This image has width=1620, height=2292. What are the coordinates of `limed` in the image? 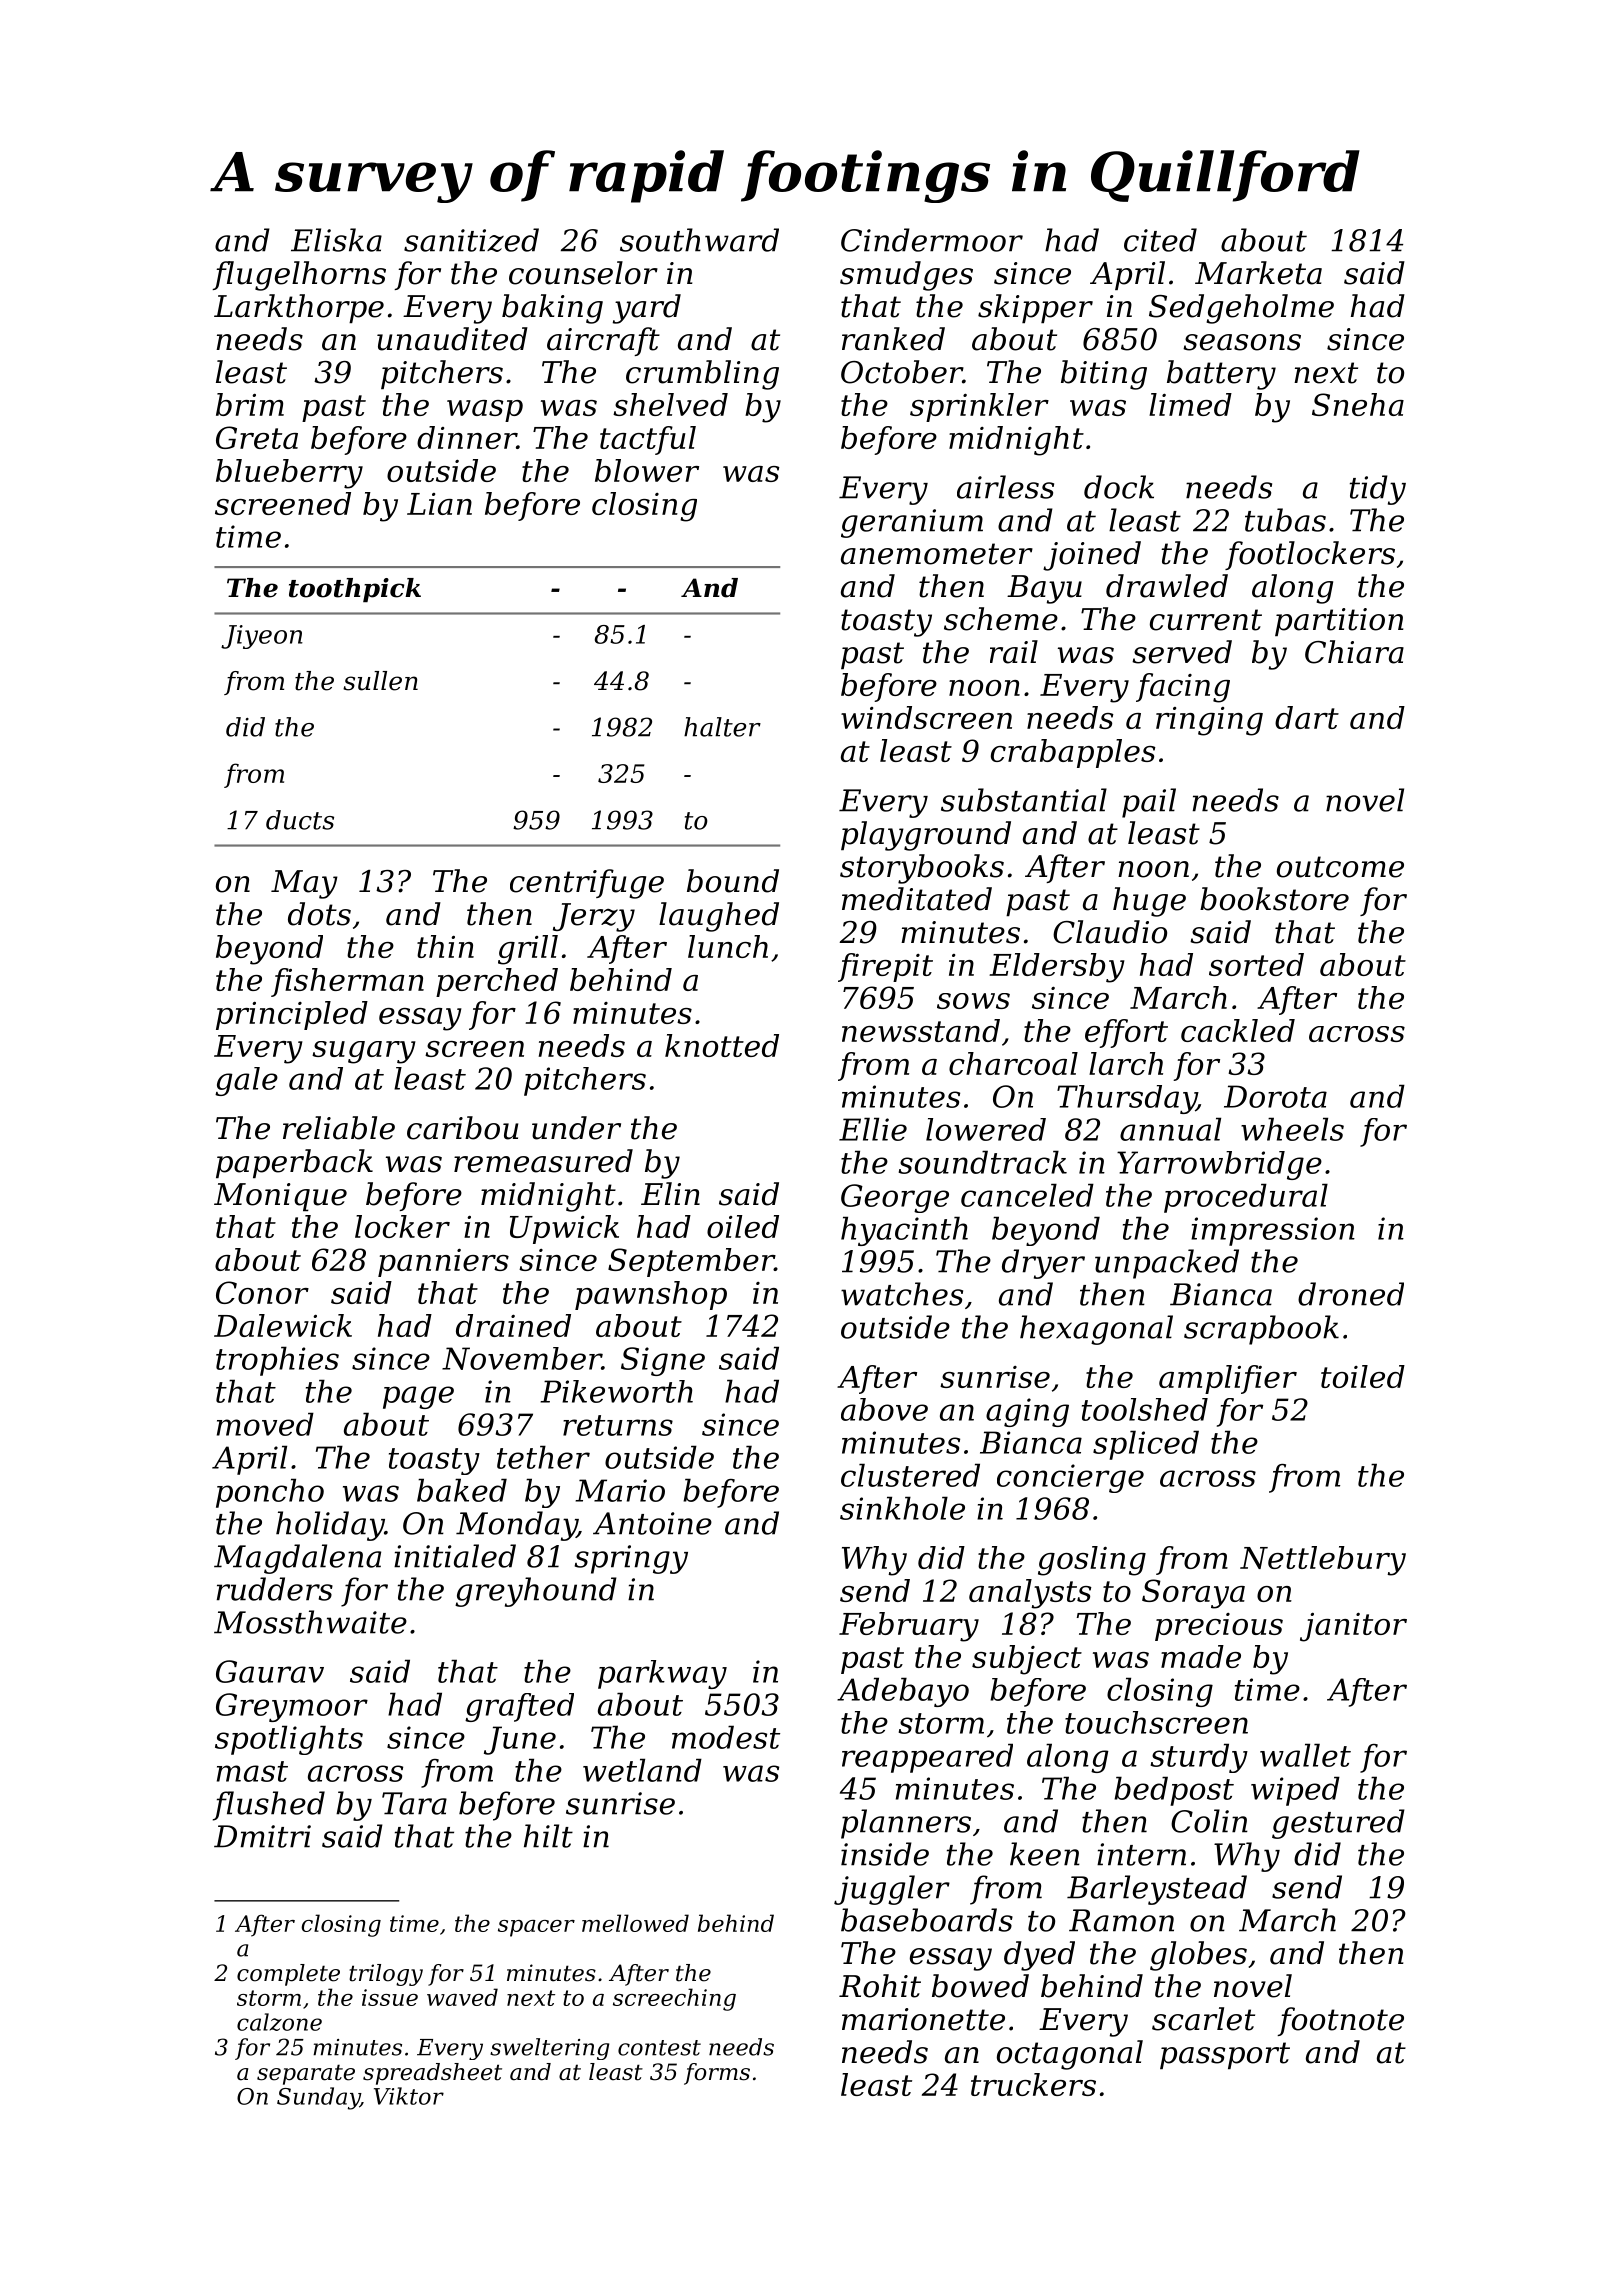 It's located at (1190, 404).
